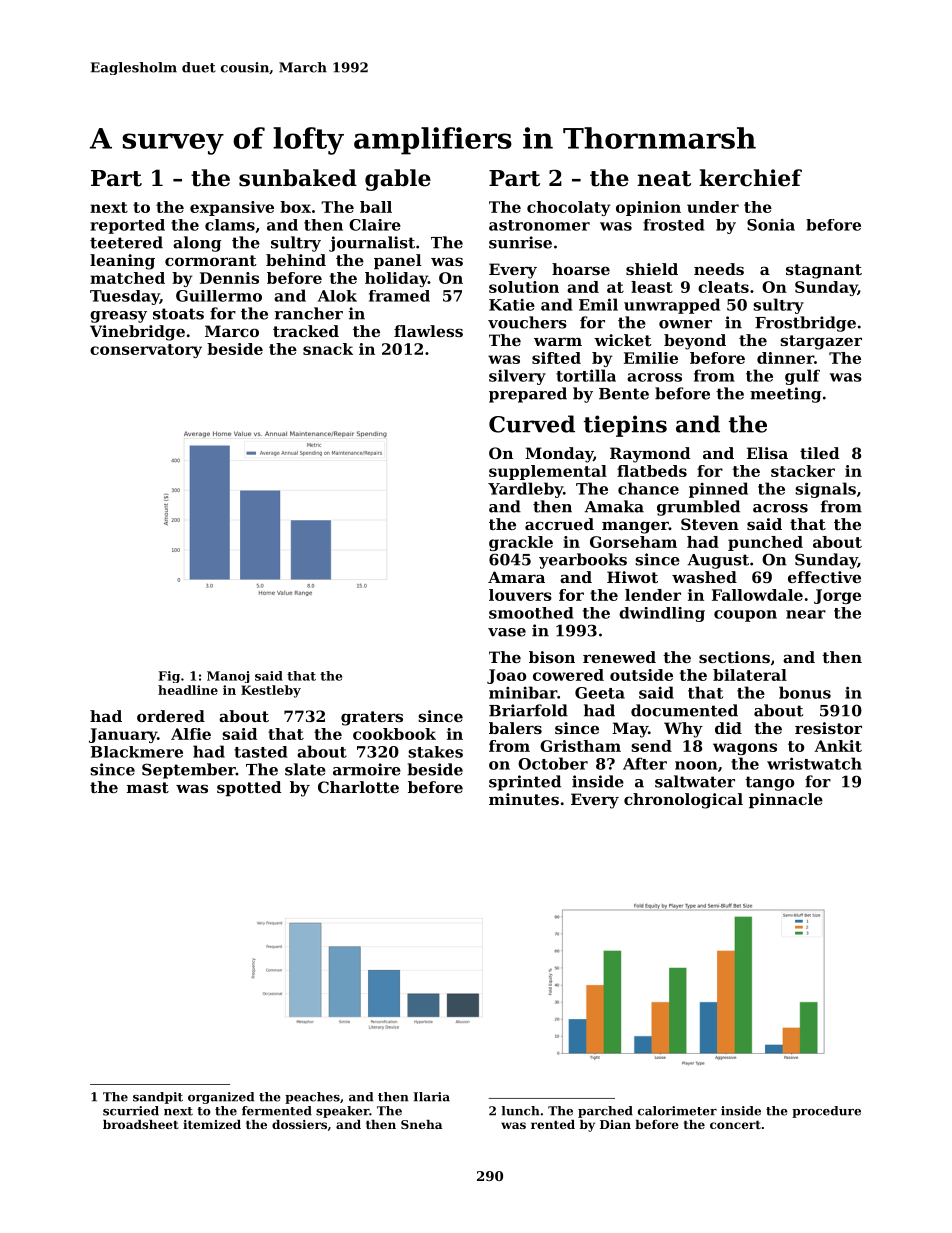 The height and width of the page is (1233, 952). Describe the element at coordinates (228, 677) in the page. I see `Manoj` at that location.
